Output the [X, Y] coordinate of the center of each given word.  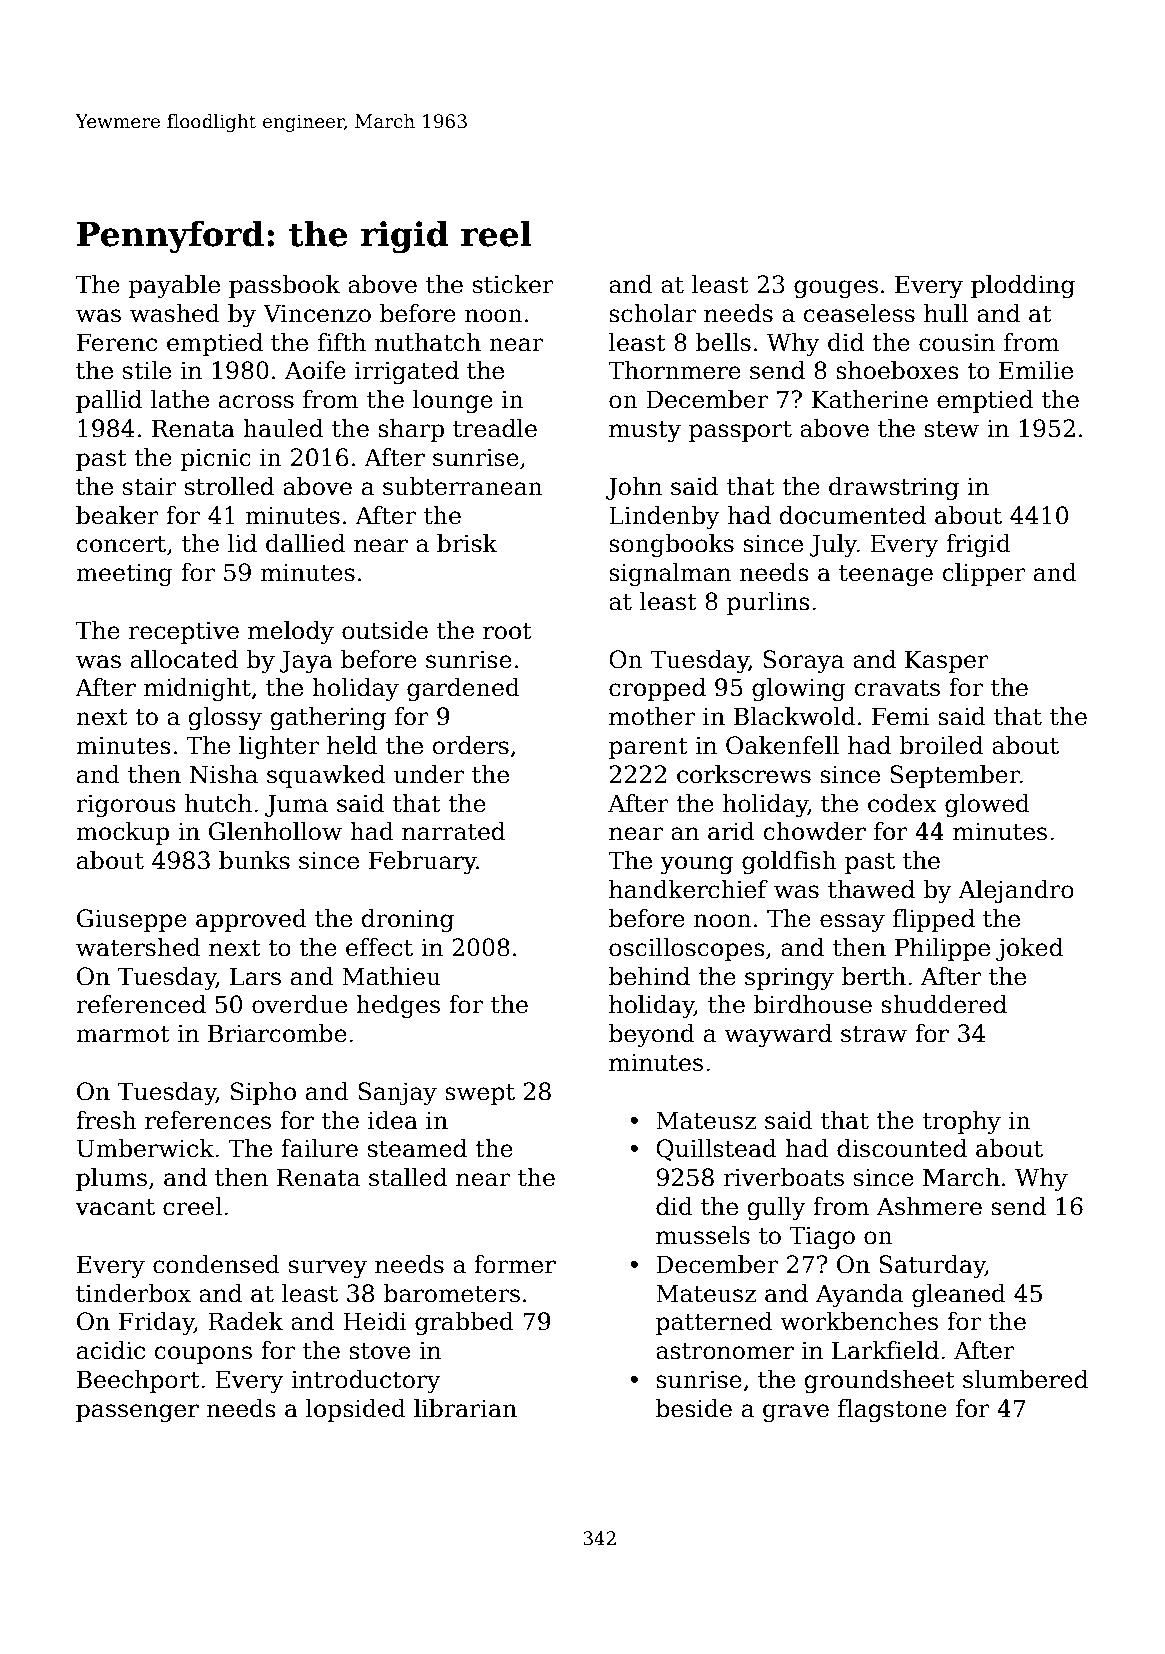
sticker [513, 284]
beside [694, 1408]
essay [852, 923]
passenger [137, 1413]
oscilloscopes [687, 949]
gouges [836, 289]
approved [251, 920]
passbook [284, 286]
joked [1029, 949]
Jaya [306, 661]
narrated [453, 831]
